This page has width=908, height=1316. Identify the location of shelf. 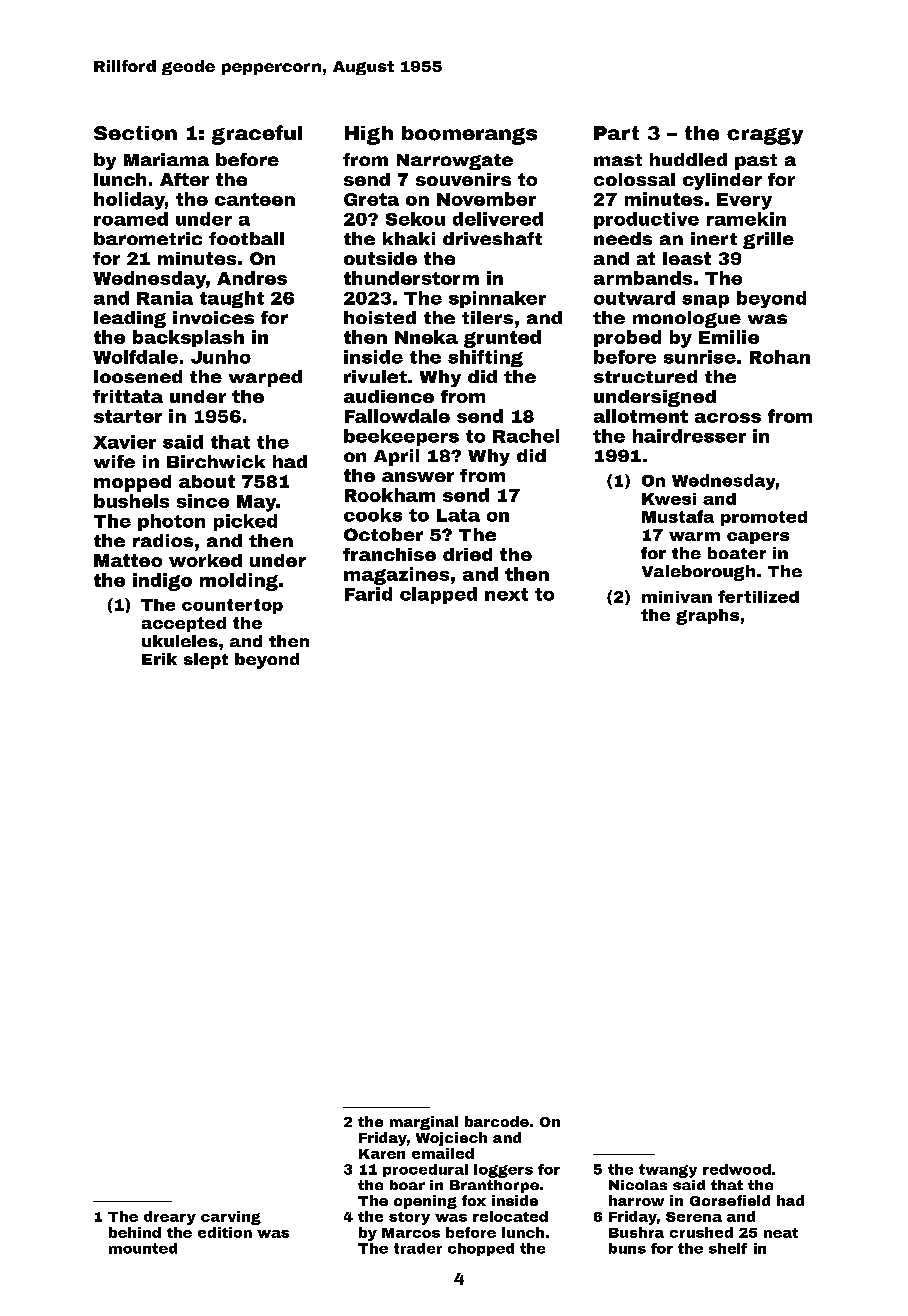
(728, 1248).
